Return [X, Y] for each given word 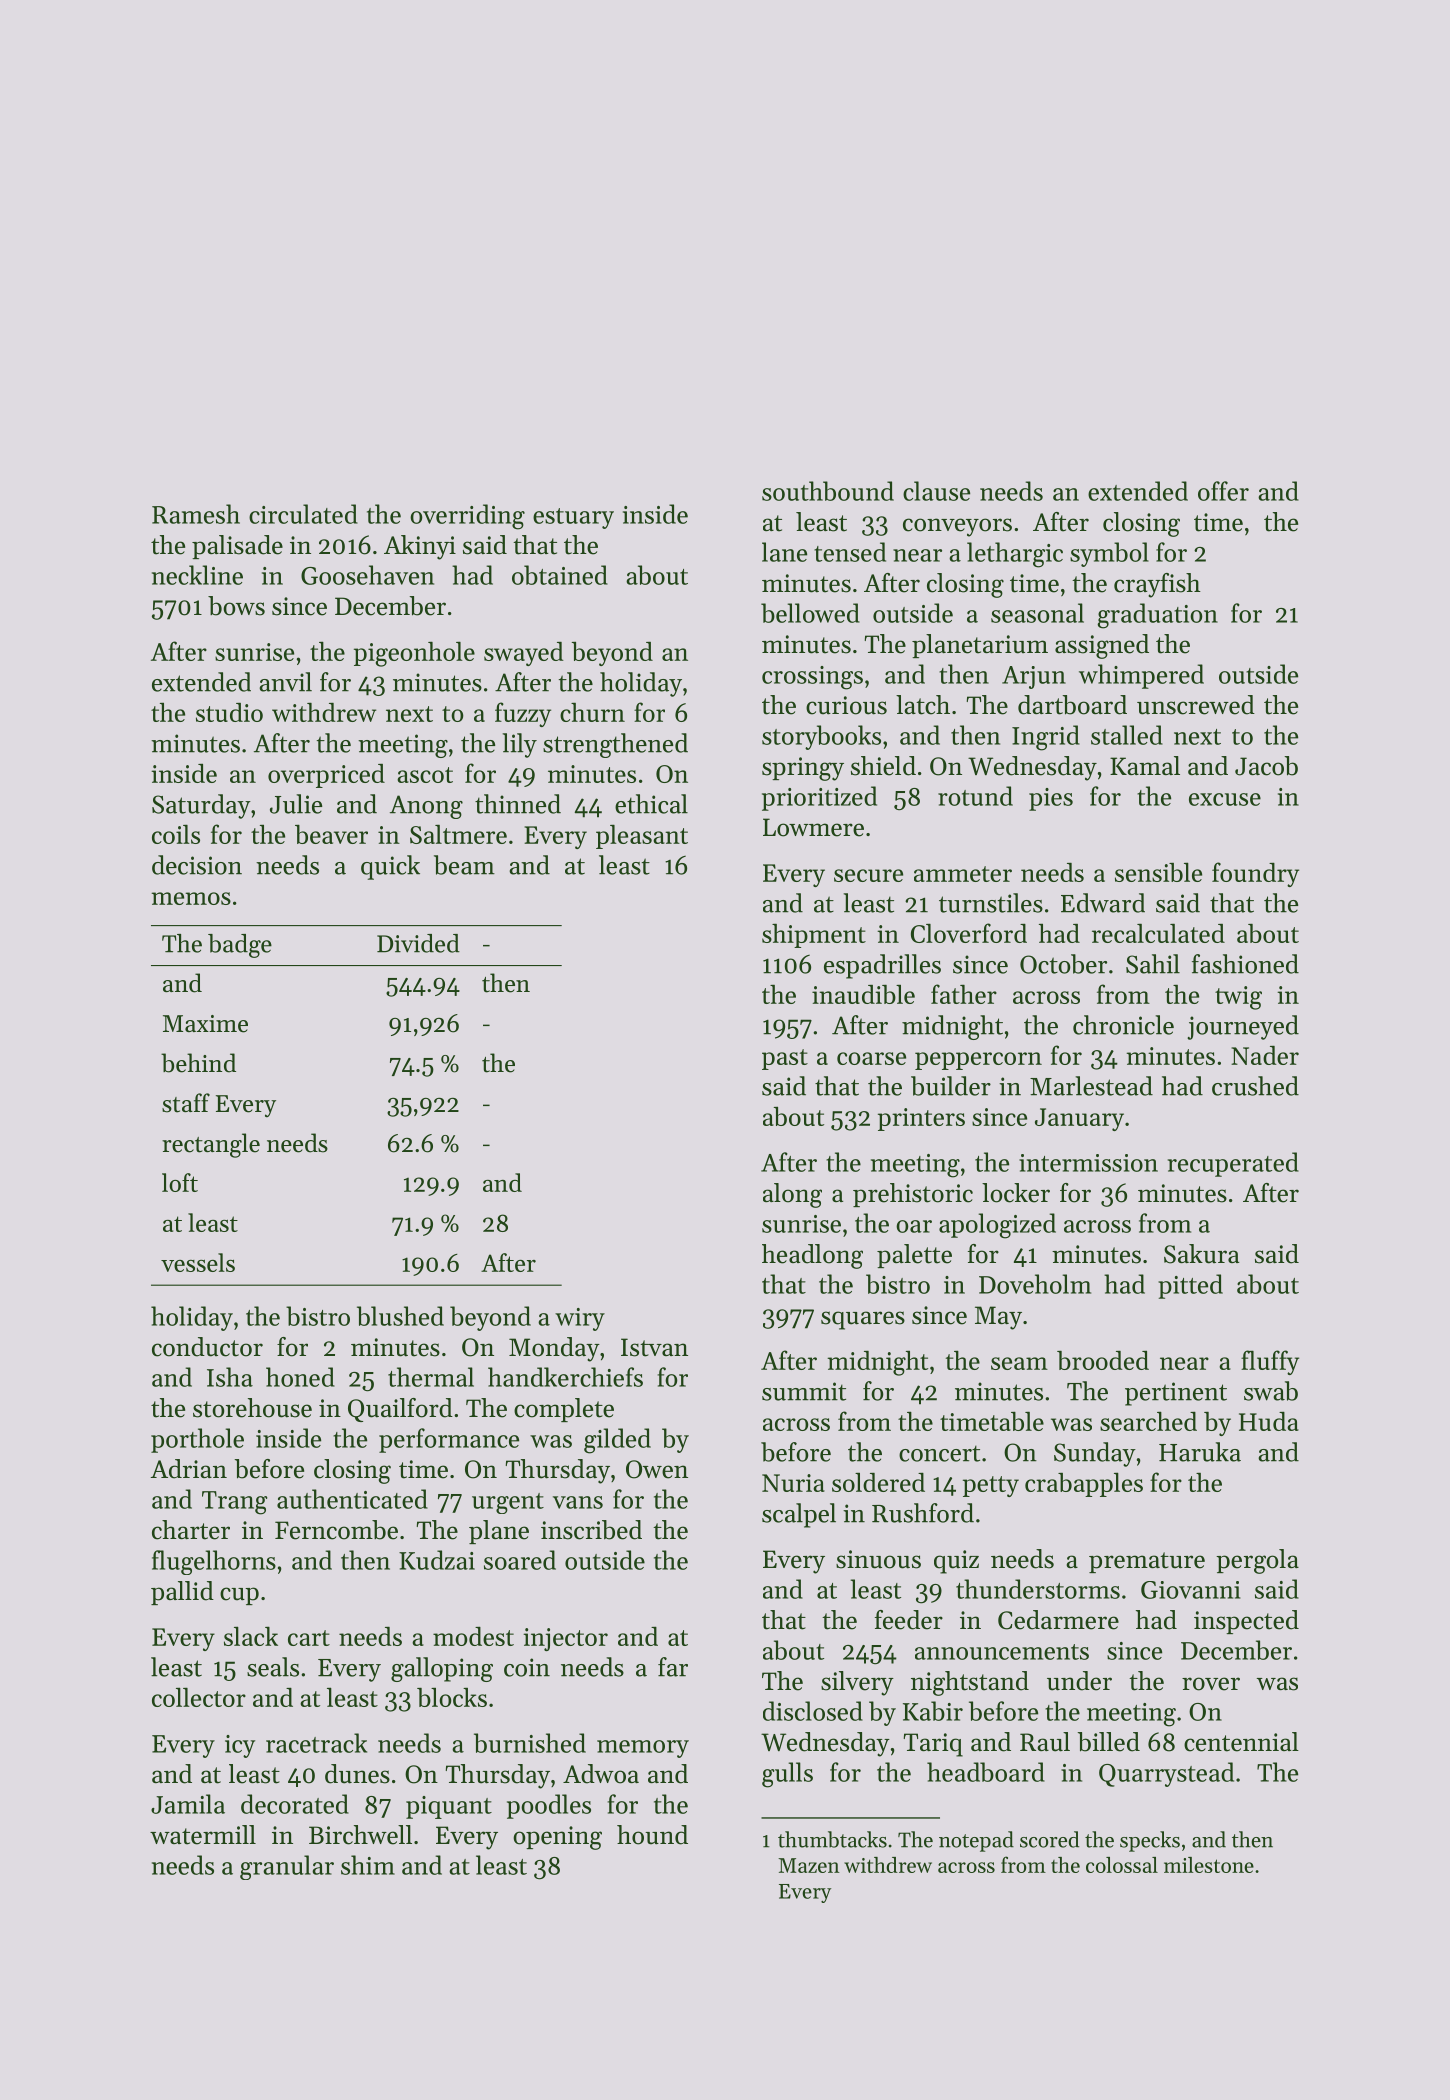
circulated [303, 514]
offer [1223, 491]
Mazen [809, 1865]
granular [287, 1867]
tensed [850, 552]
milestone [1209, 1865]
